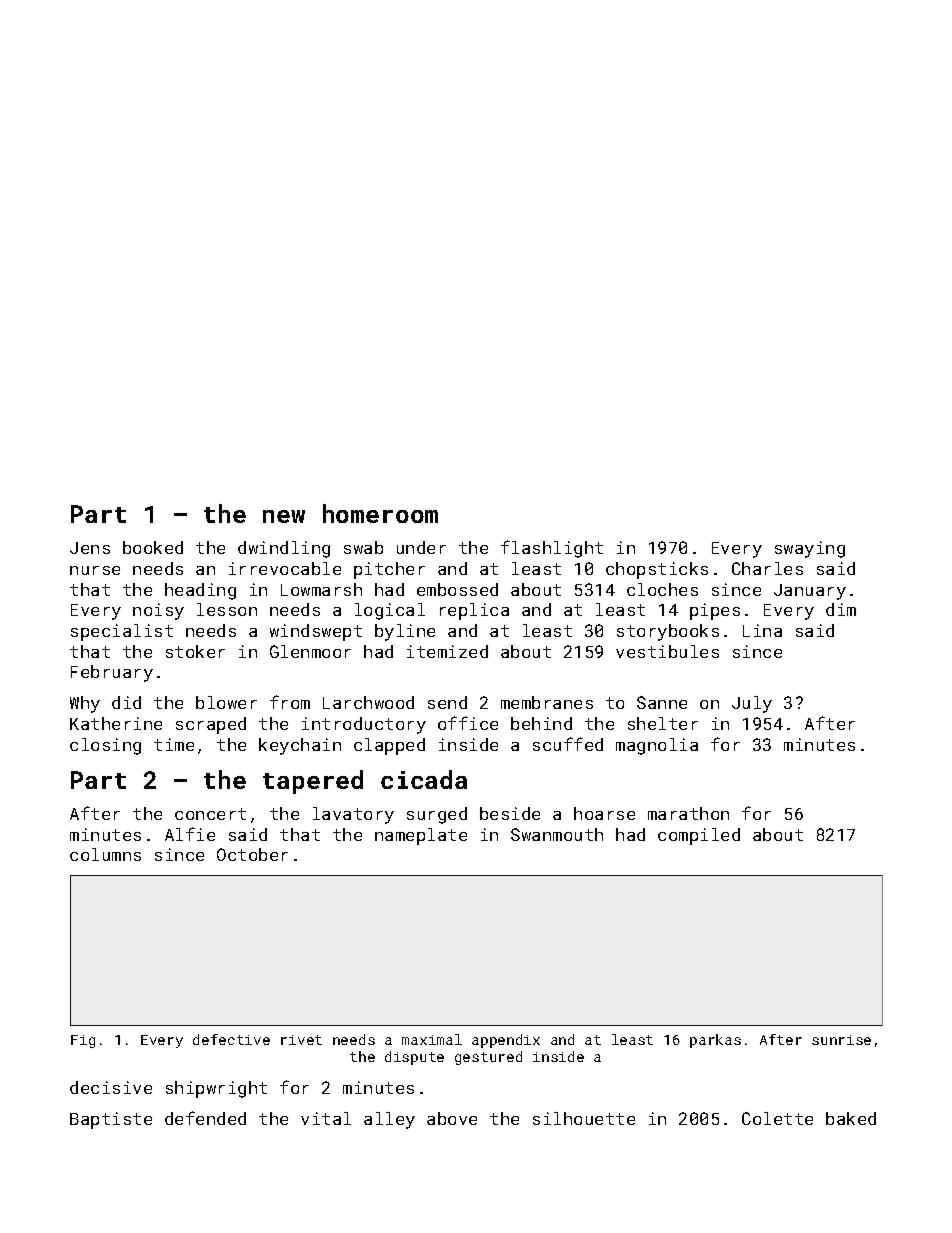 This document has height=1233, width=952. Describe the element at coordinates (568, 744) in the document. I see `scuffed` at that location.
